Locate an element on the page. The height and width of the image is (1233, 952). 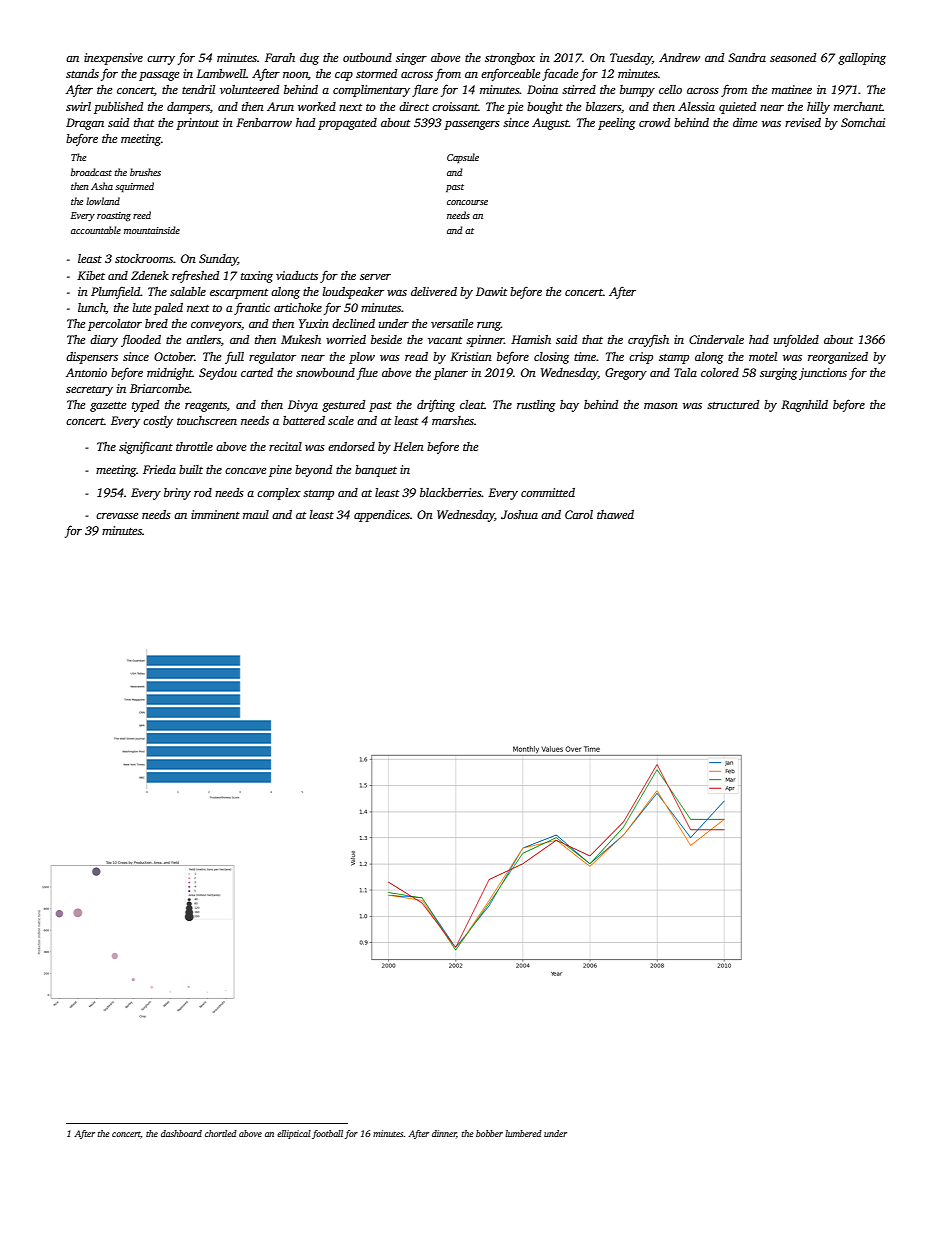
football is located at coordinates (327, 1134).
